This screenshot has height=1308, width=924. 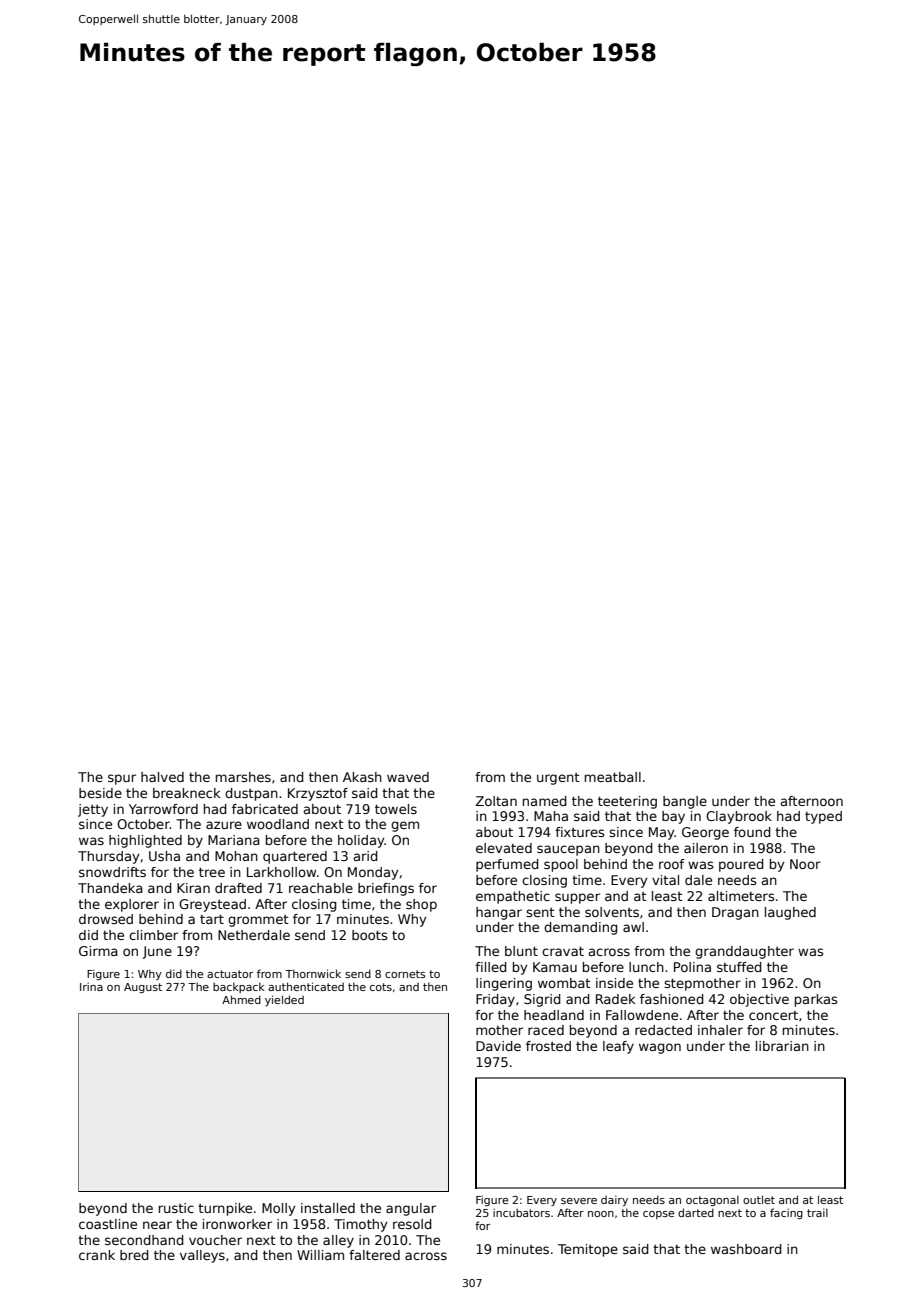 What do you see at coordinates (558, 779) in the screenshot?
I see `urgent` at bounding box center [558, 779].
